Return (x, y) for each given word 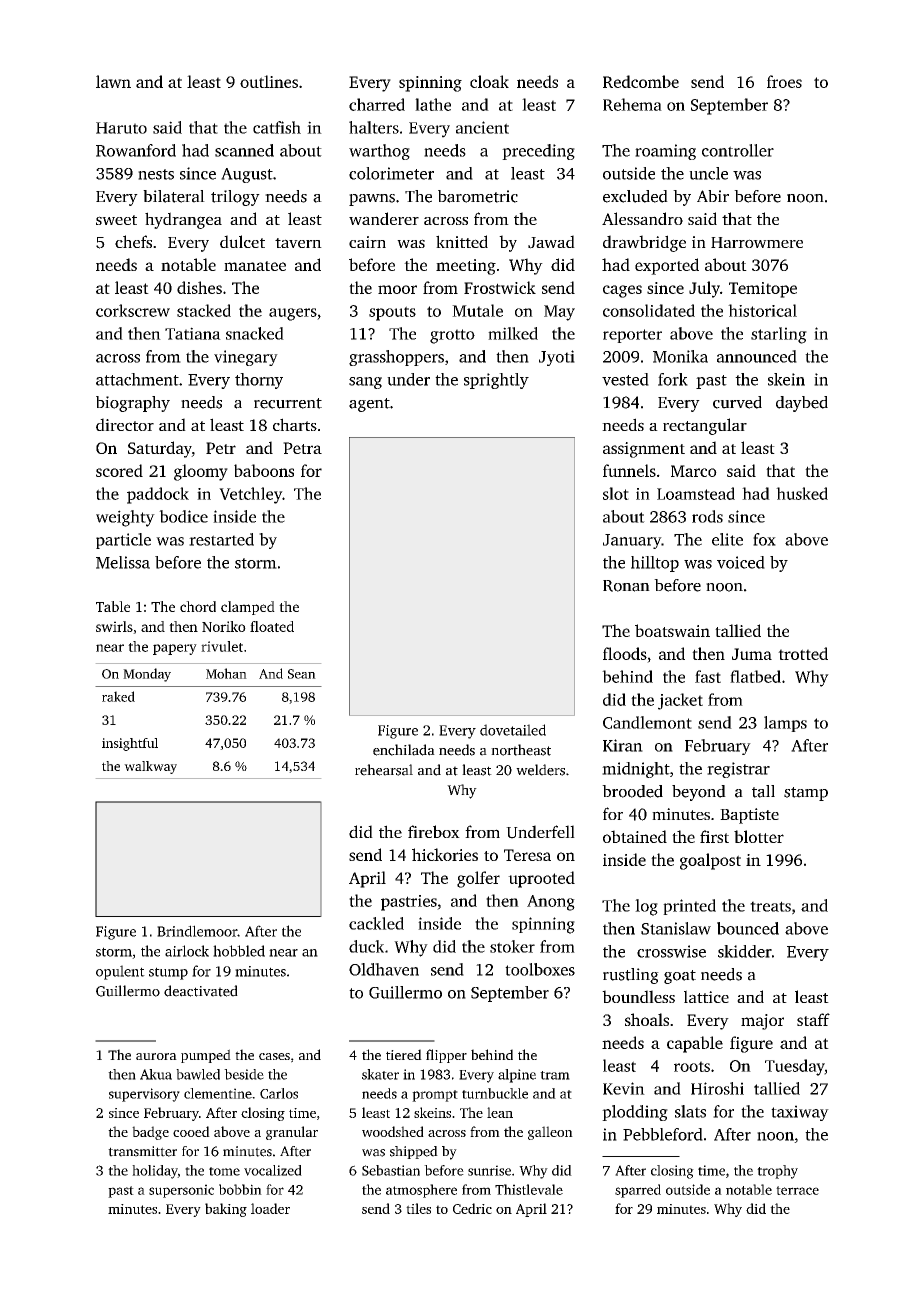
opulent (120, 972)
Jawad (551, 242)
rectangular (705, 426)
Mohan (226, 673)
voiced (741, 562)
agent (369, 405)
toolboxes (540, 969)
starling (779, 335)
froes (784, 81)
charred (377, 104)
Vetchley (250, 495)
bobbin (240, 1189)
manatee (255, 266)
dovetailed (513, 730)
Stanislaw (676, 928)
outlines (269, 81)
